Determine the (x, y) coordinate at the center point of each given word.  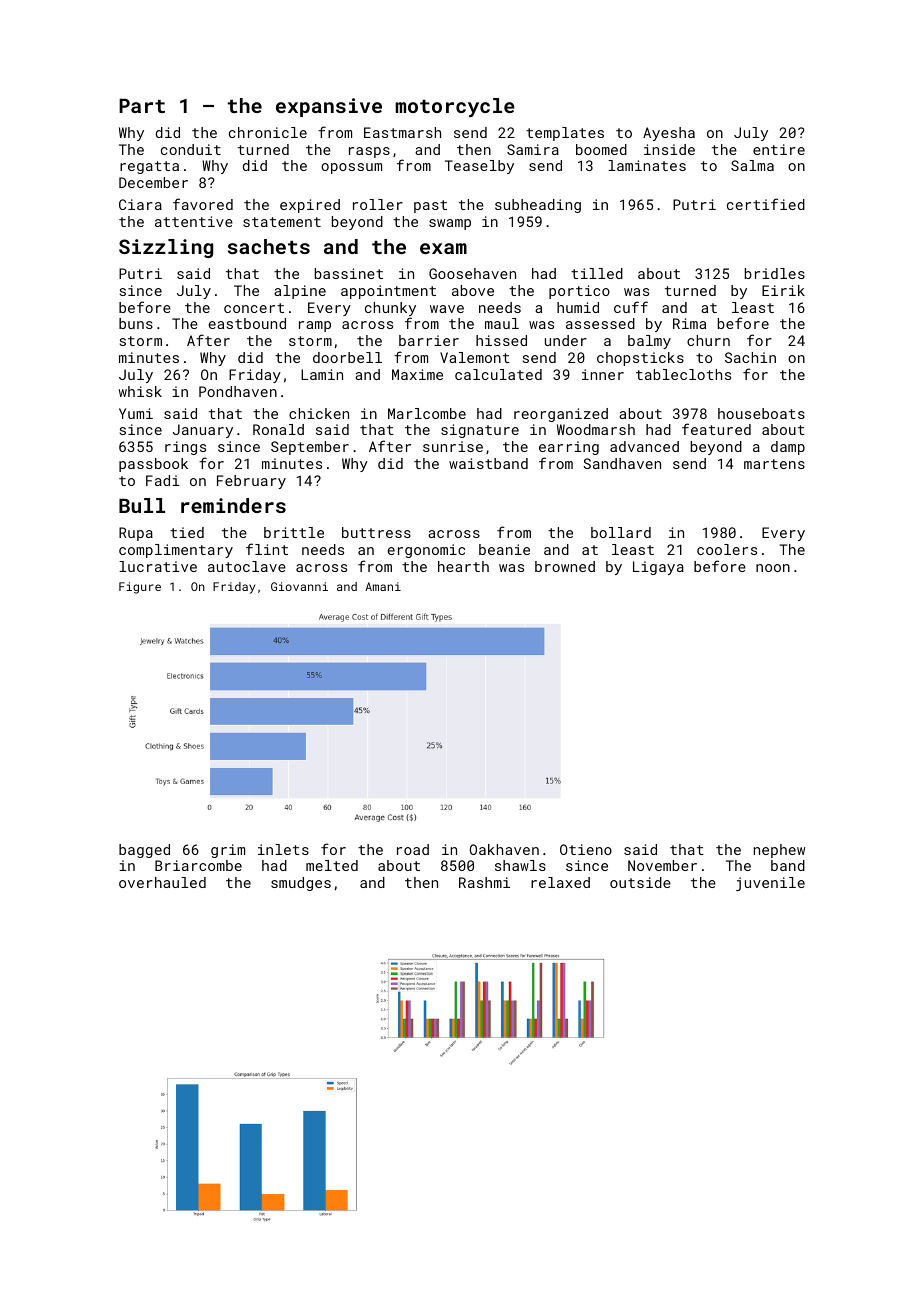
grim (228, 851)
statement (282, 222)
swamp (450, 224)
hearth (463, 566)
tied (187, 532)
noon (773, 568)
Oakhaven (504, 849)
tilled (597, 273)
